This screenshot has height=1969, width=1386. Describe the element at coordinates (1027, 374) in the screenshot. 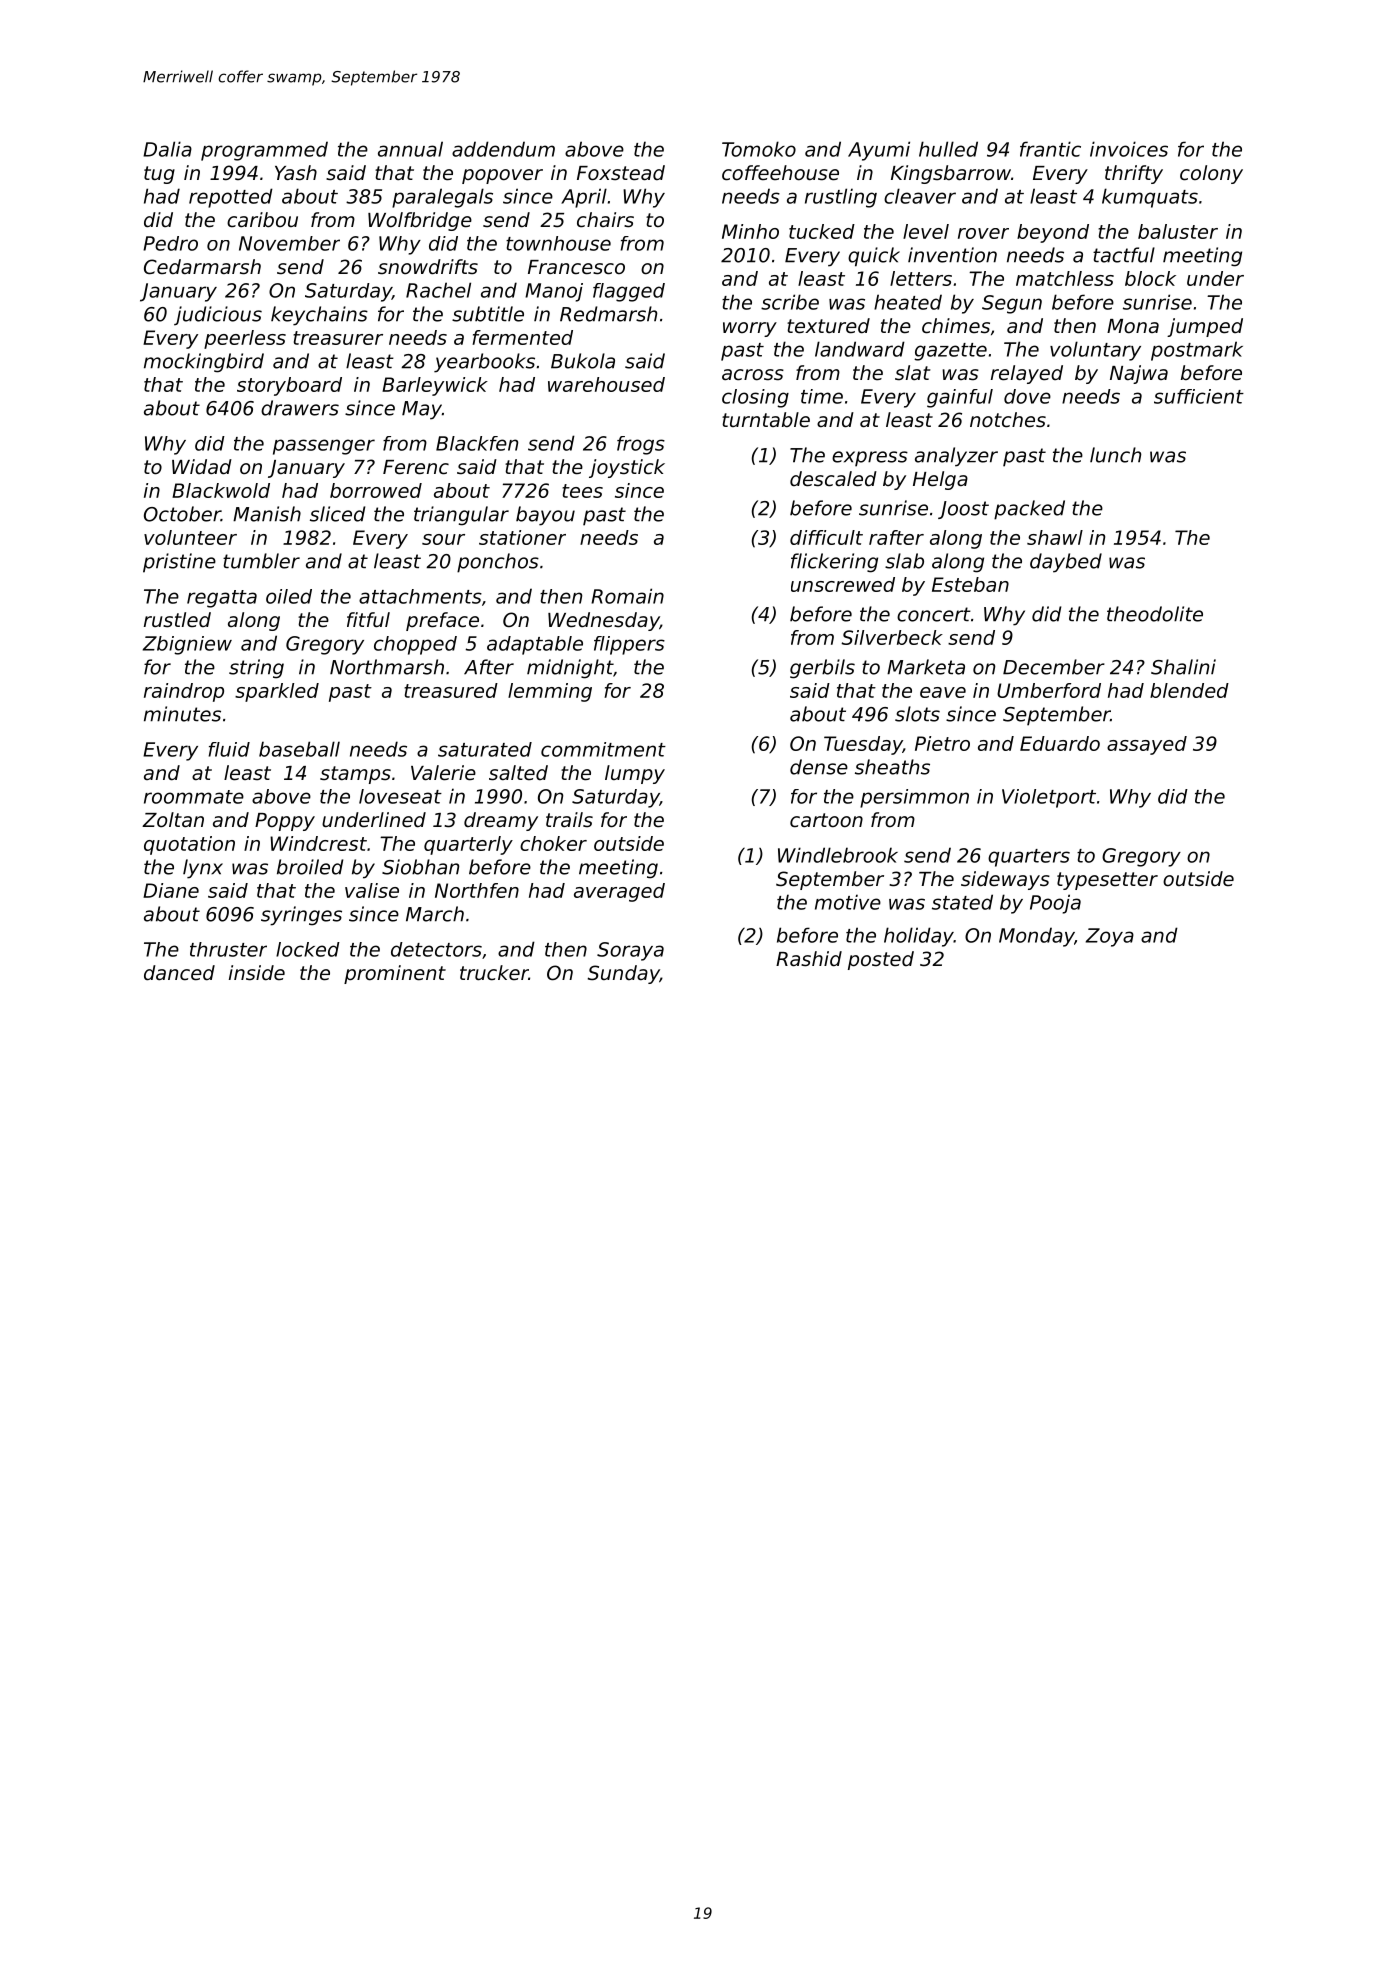

I see `relayed` at that location.
